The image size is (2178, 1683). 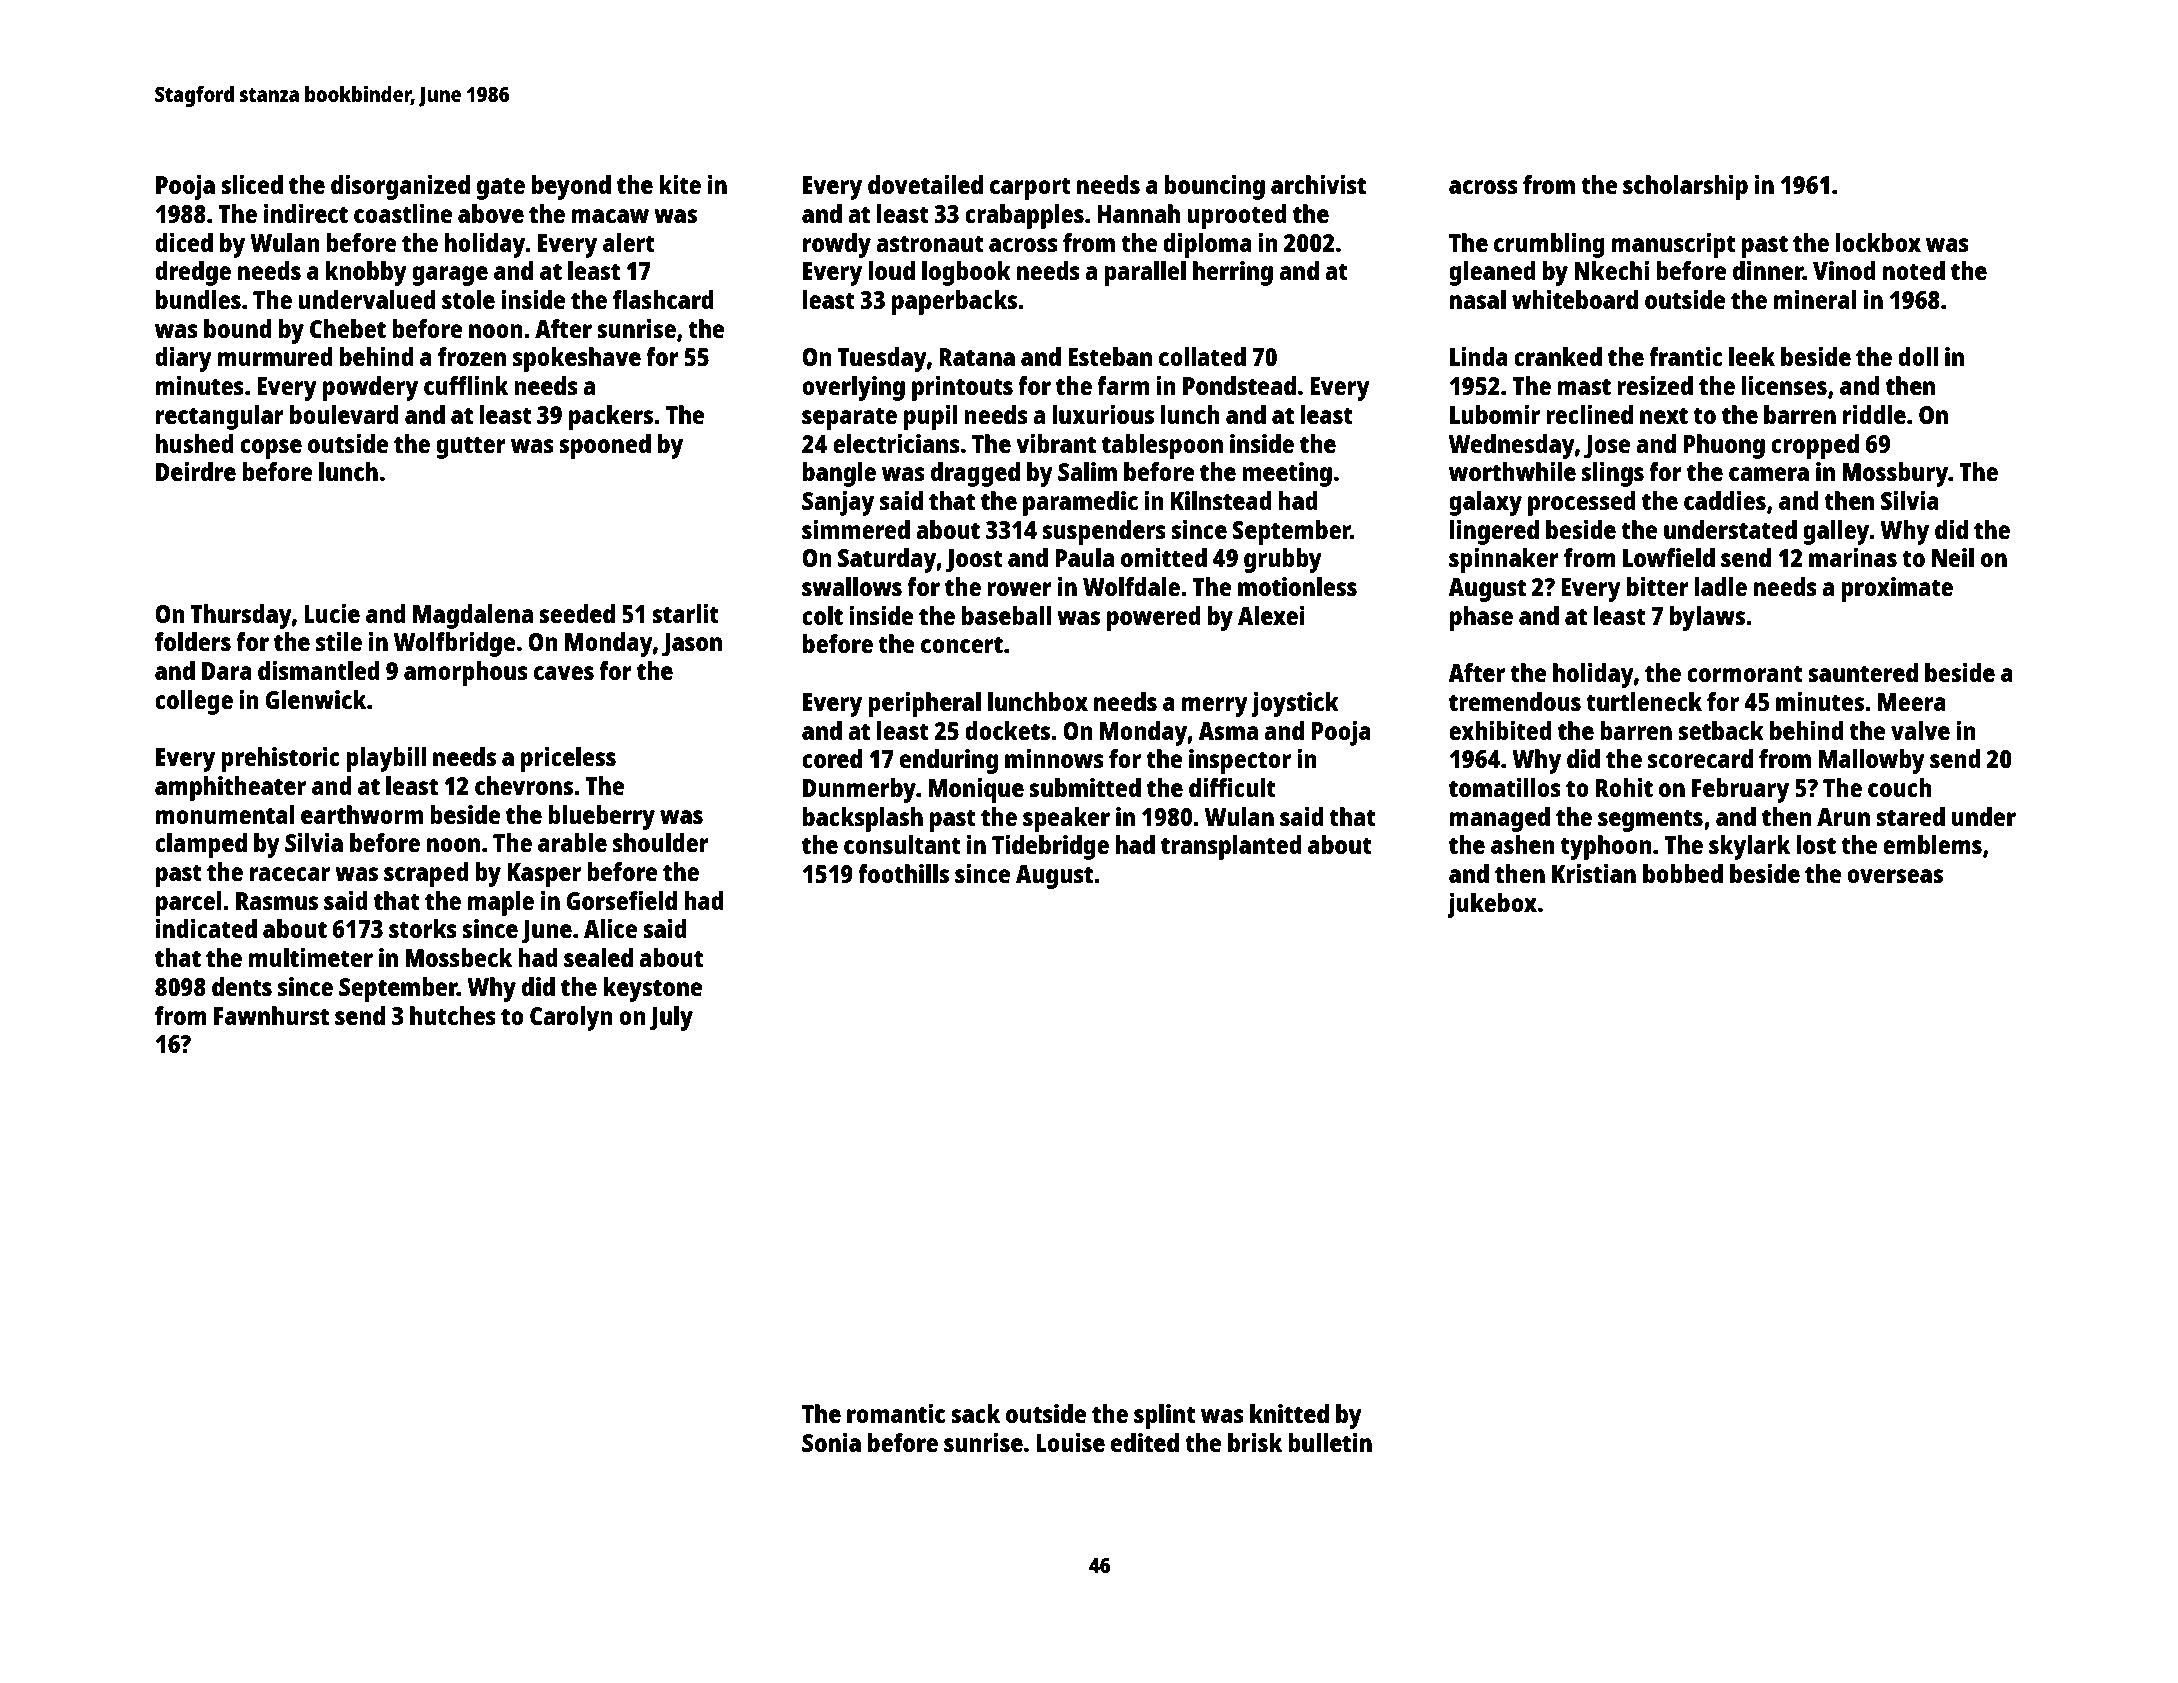 I want to click on tremendous, so click(x=1515, y=701).
